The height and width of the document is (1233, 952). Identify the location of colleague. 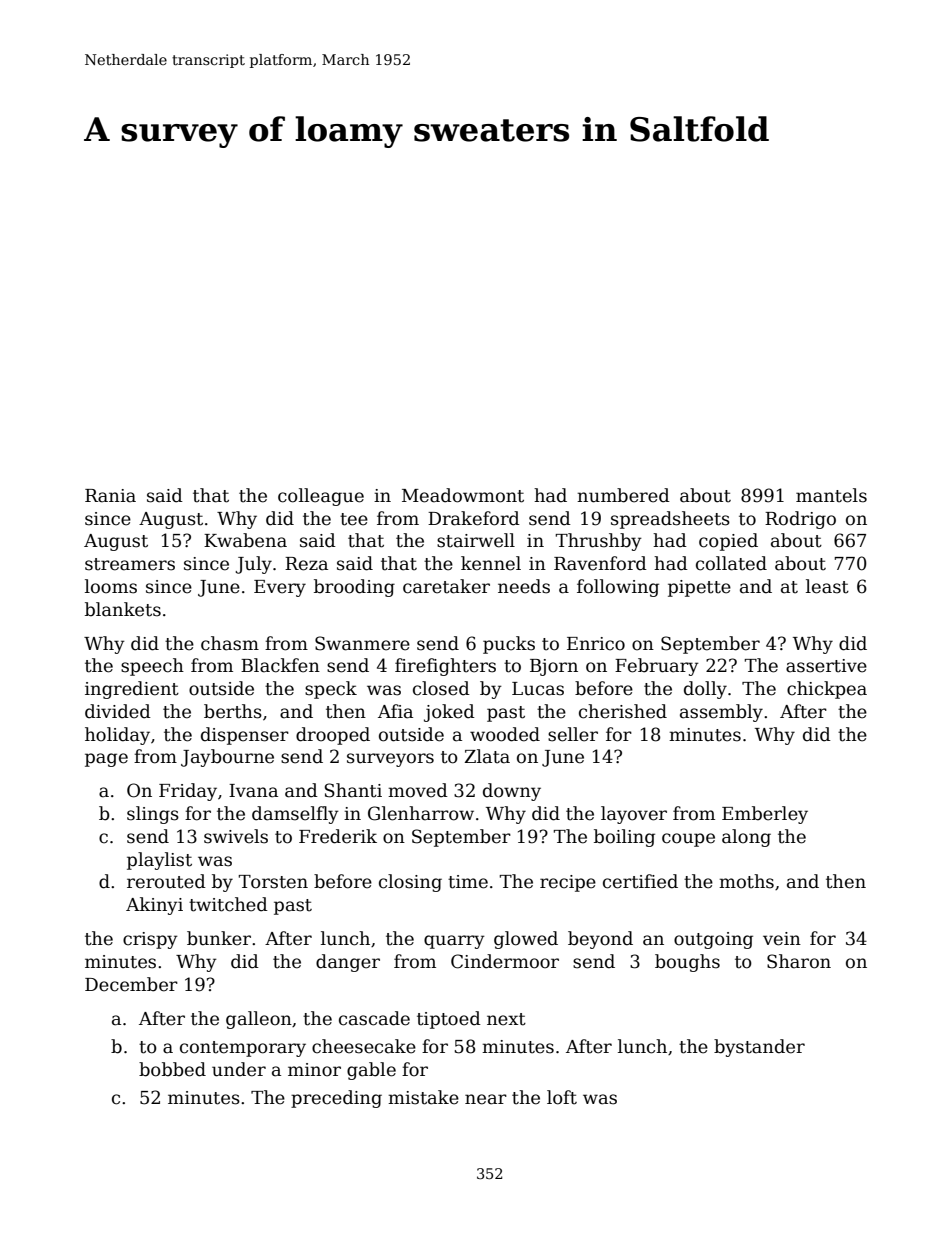
(321, 497).
